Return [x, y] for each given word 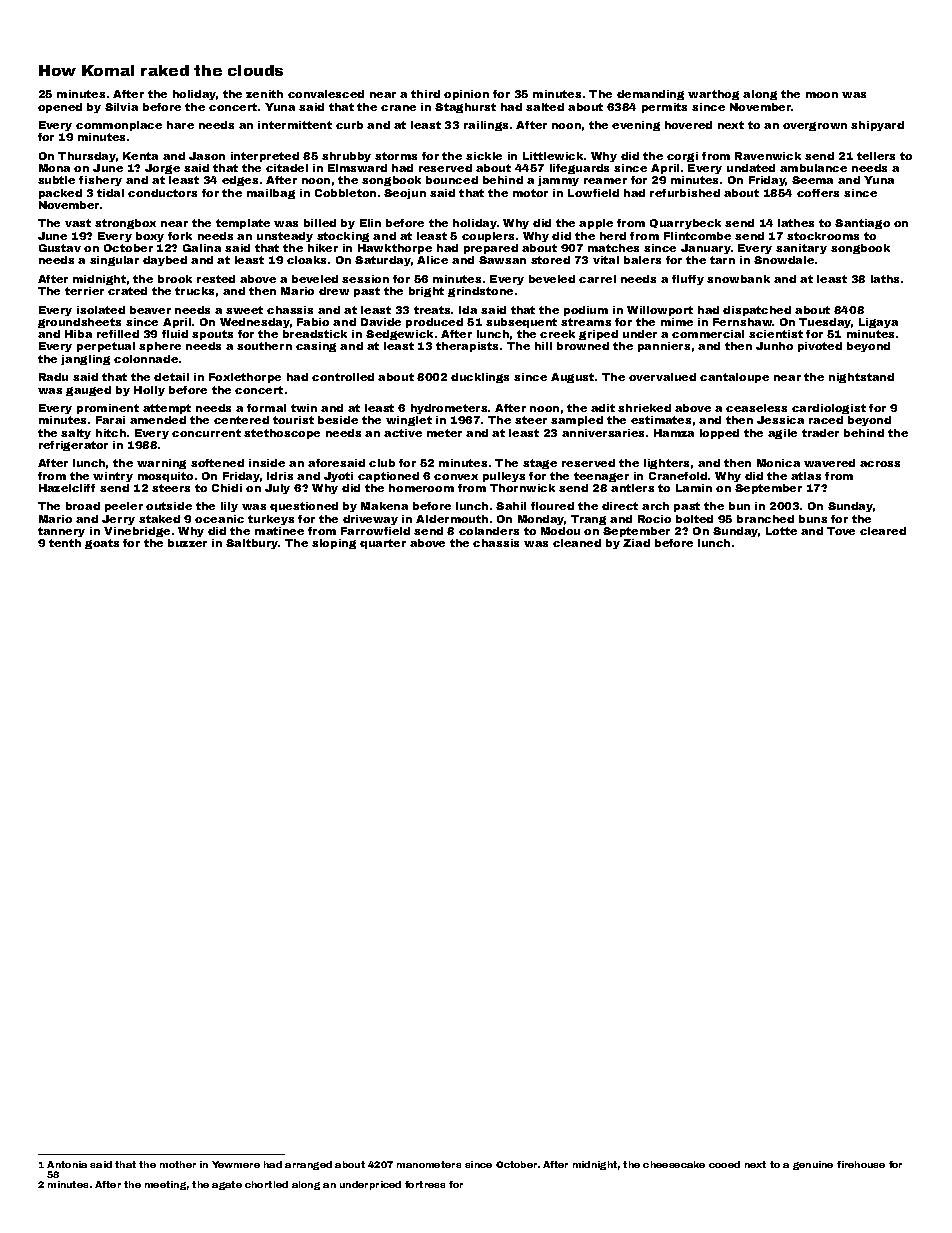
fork [180, 236]
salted [545, 107]
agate [227, 1185]
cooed [724, 1164]
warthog [713, 95]
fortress [425, 1184]
